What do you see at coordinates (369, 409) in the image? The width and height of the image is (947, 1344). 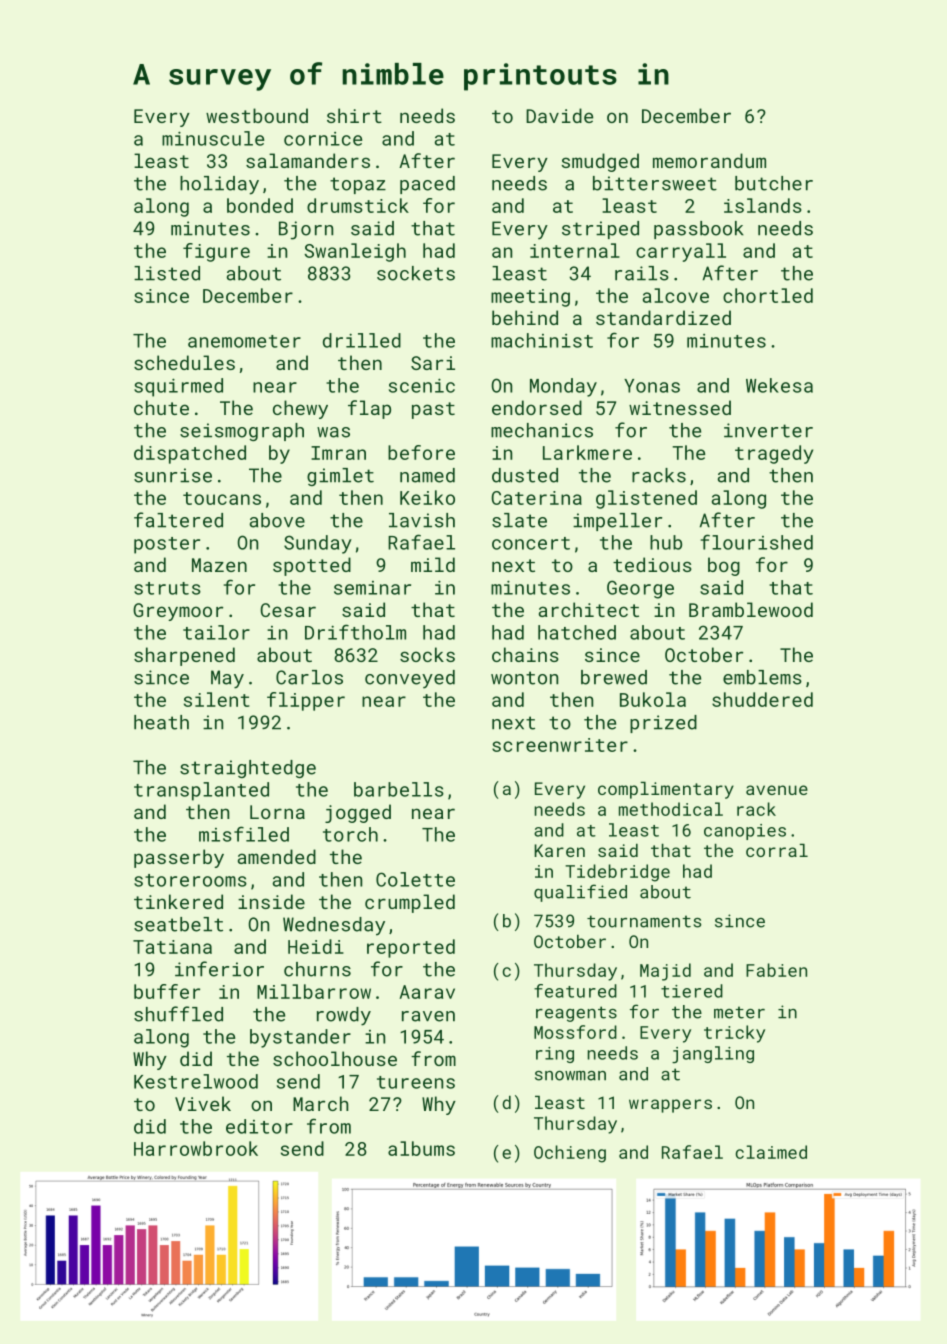 I see `flap` at bounding box center [369, 409].
